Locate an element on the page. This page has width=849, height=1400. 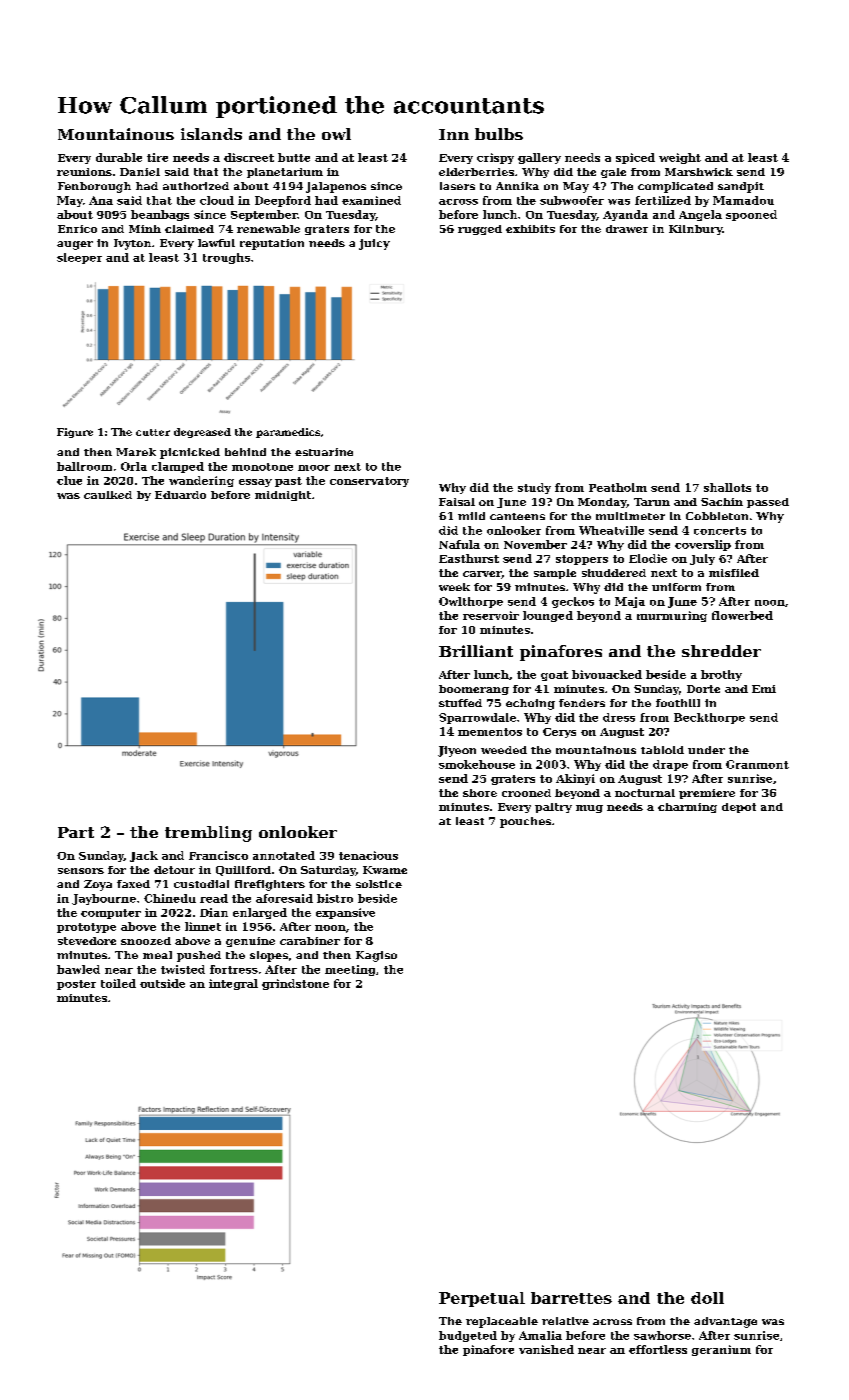
nocturnal is located at coordinates (645, 793).
